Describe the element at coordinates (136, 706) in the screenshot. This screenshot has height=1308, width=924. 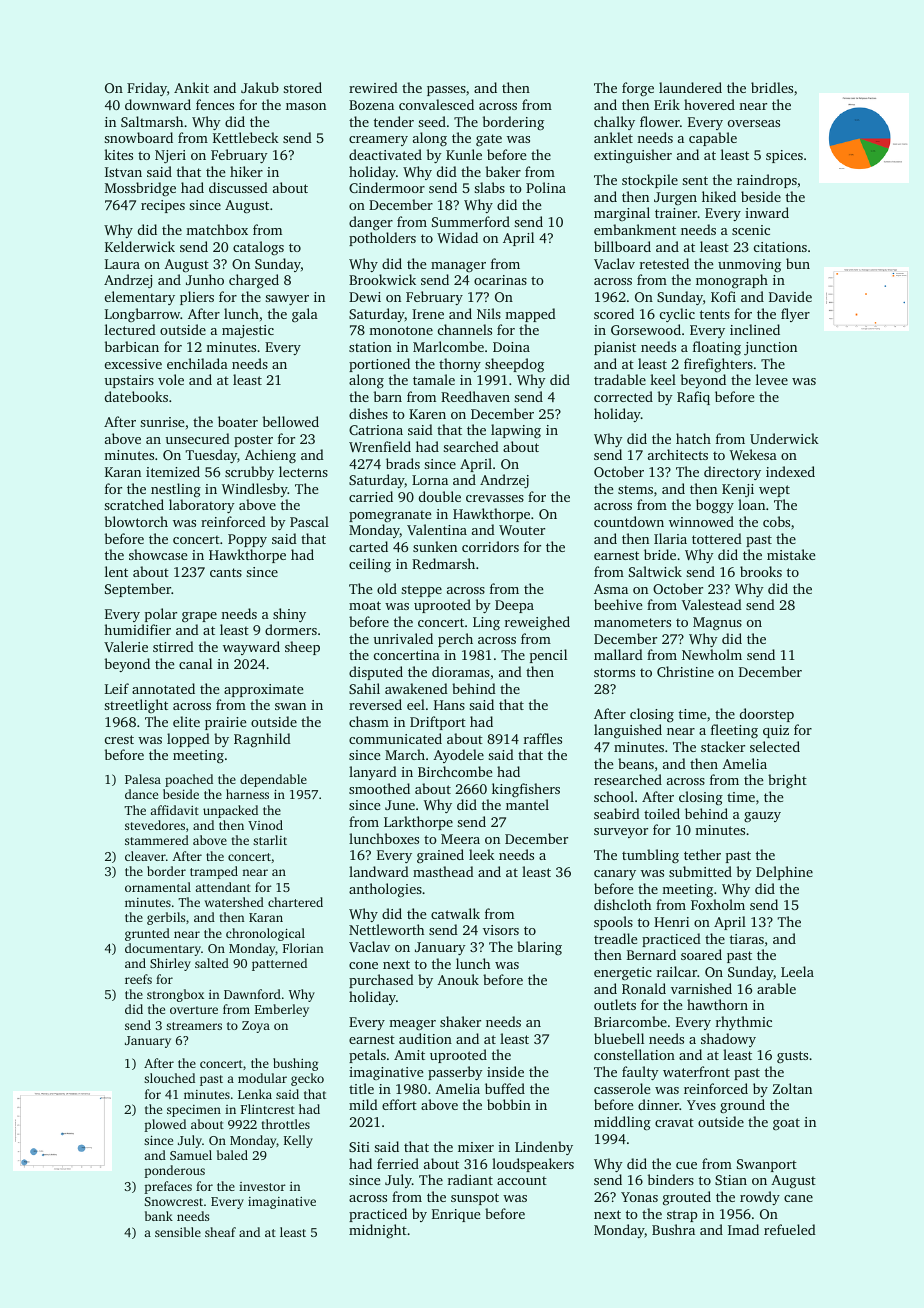
I see `streetlight` at that location.
